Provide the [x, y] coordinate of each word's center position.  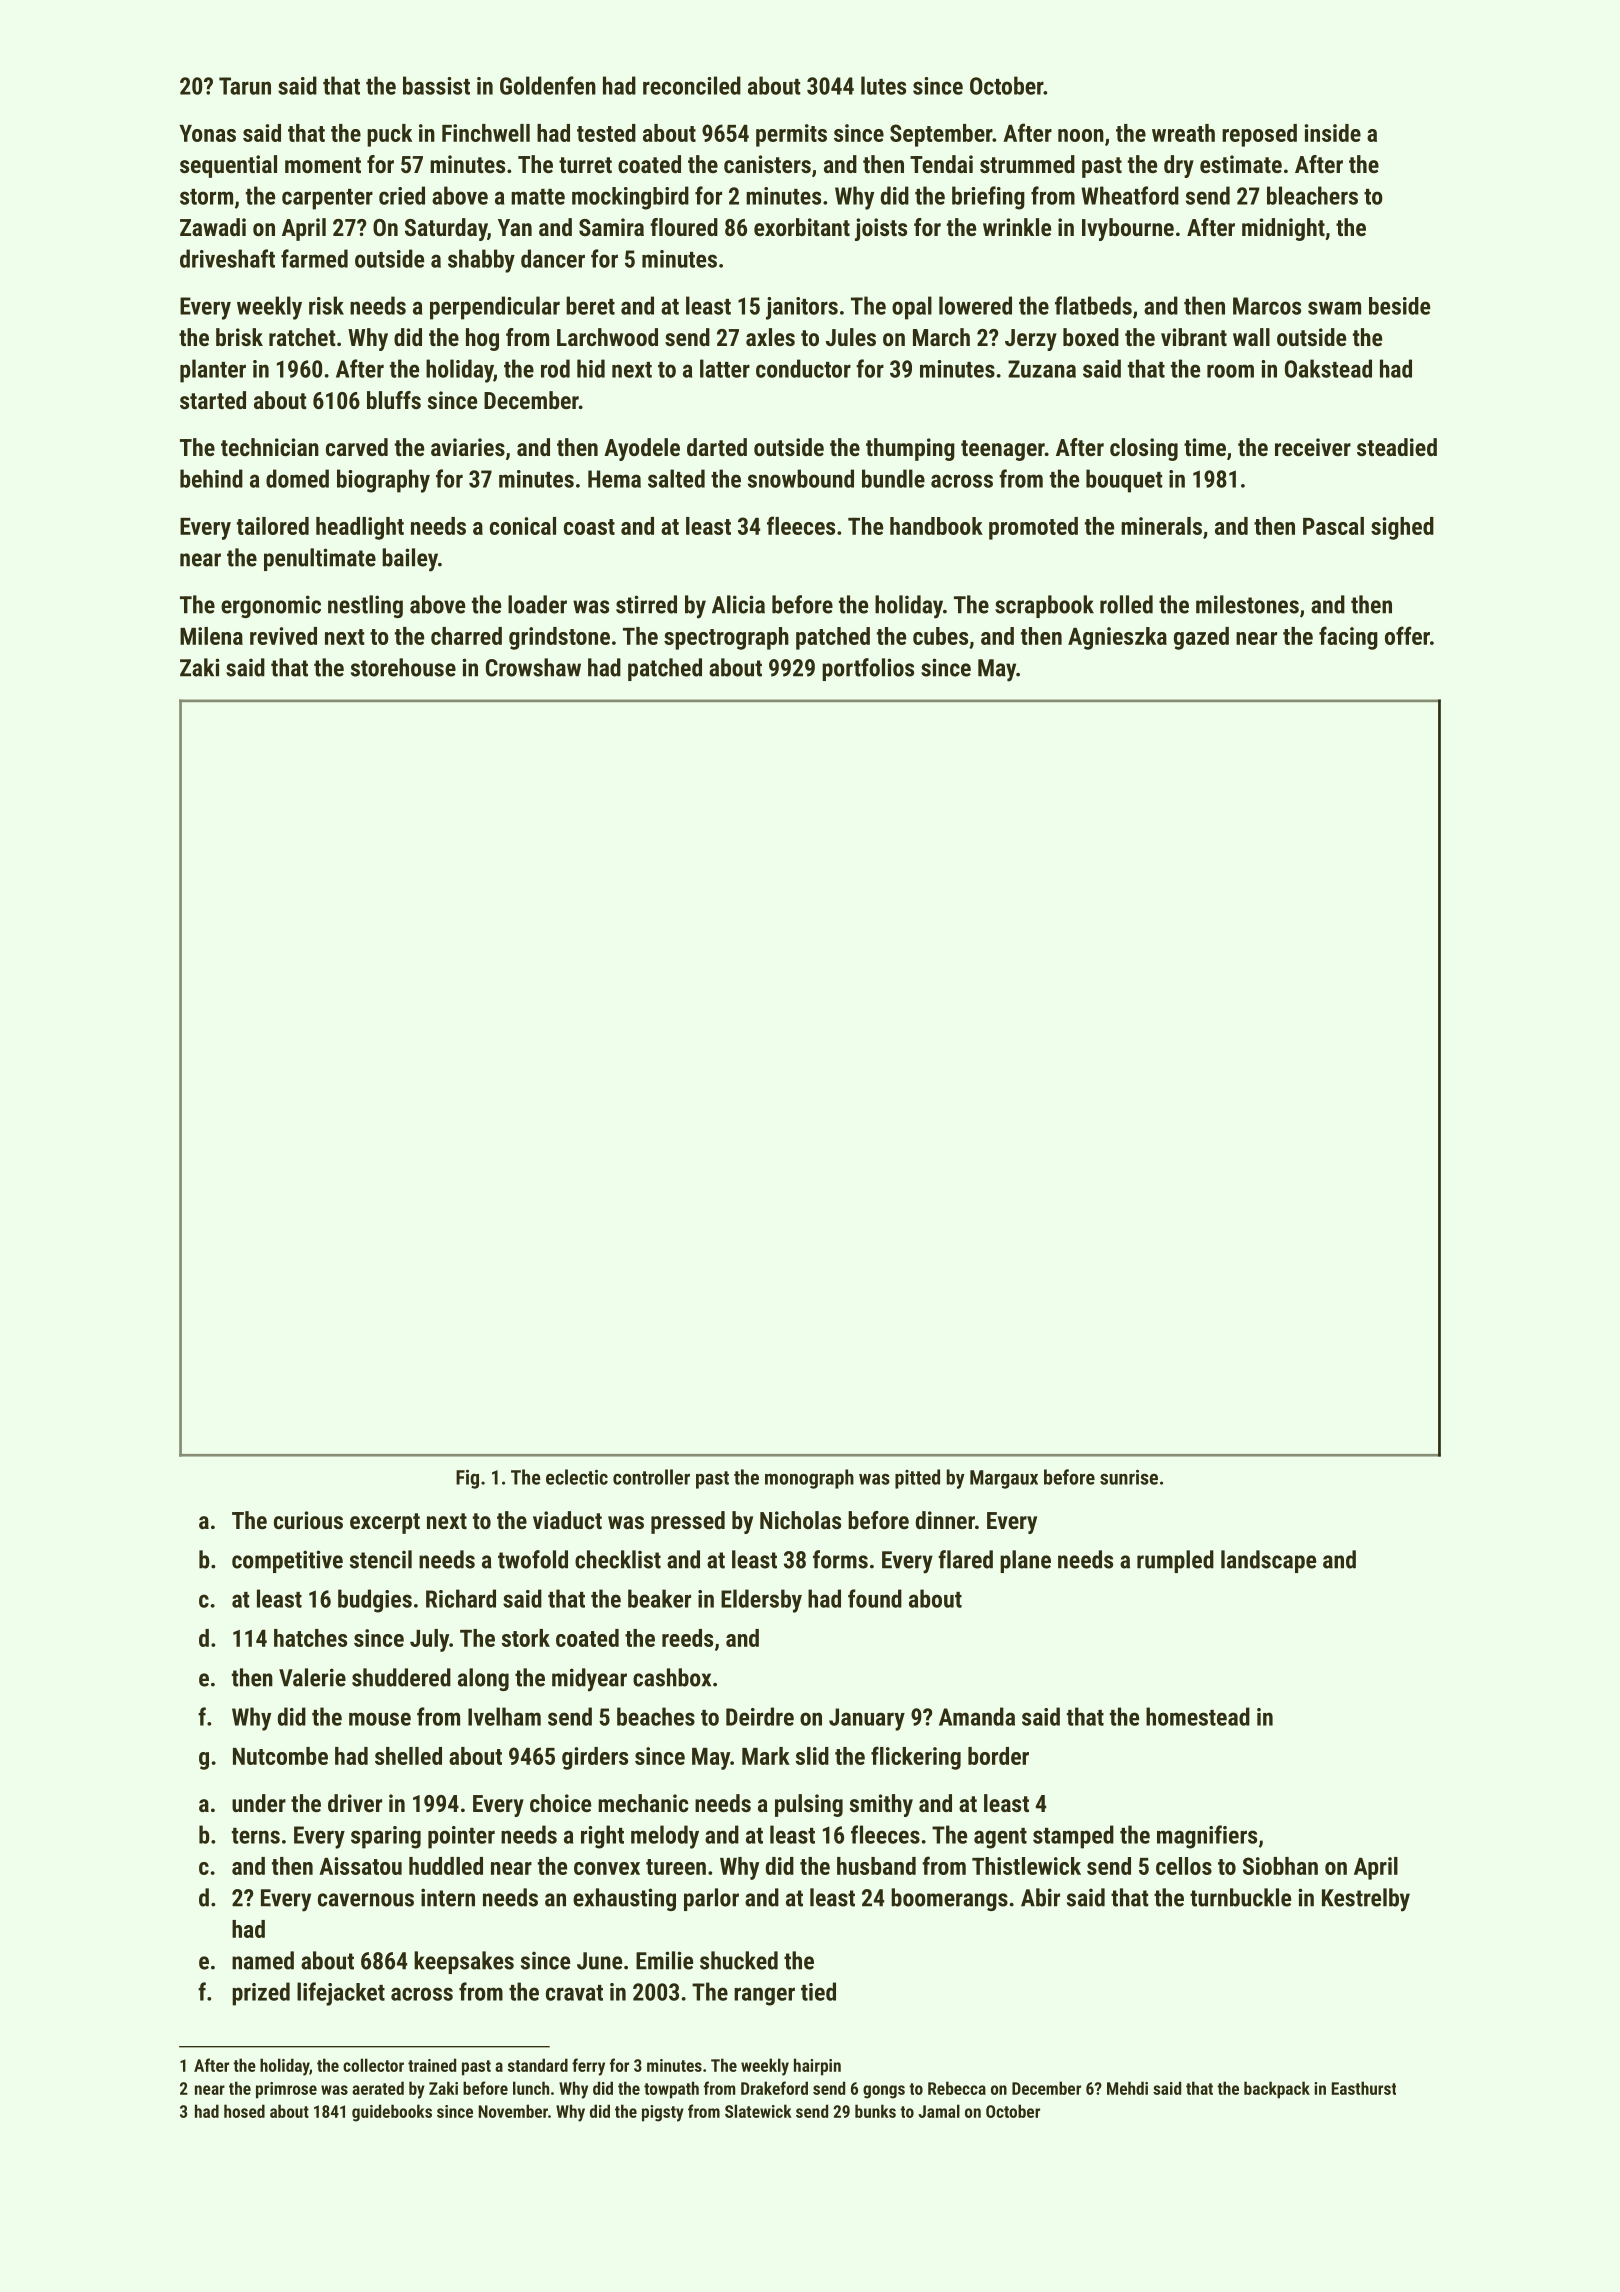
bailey [410, 560]
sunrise [1129, 1477]
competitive [287, 1561]
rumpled [1175, 1561]
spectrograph [726, 638]
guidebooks [392, 2113]
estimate [1241, 164]
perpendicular [495, 308]
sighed [1402, 528]
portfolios [868, 669]
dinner [945, 1520]
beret [590, 305]
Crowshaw [533, 667]
